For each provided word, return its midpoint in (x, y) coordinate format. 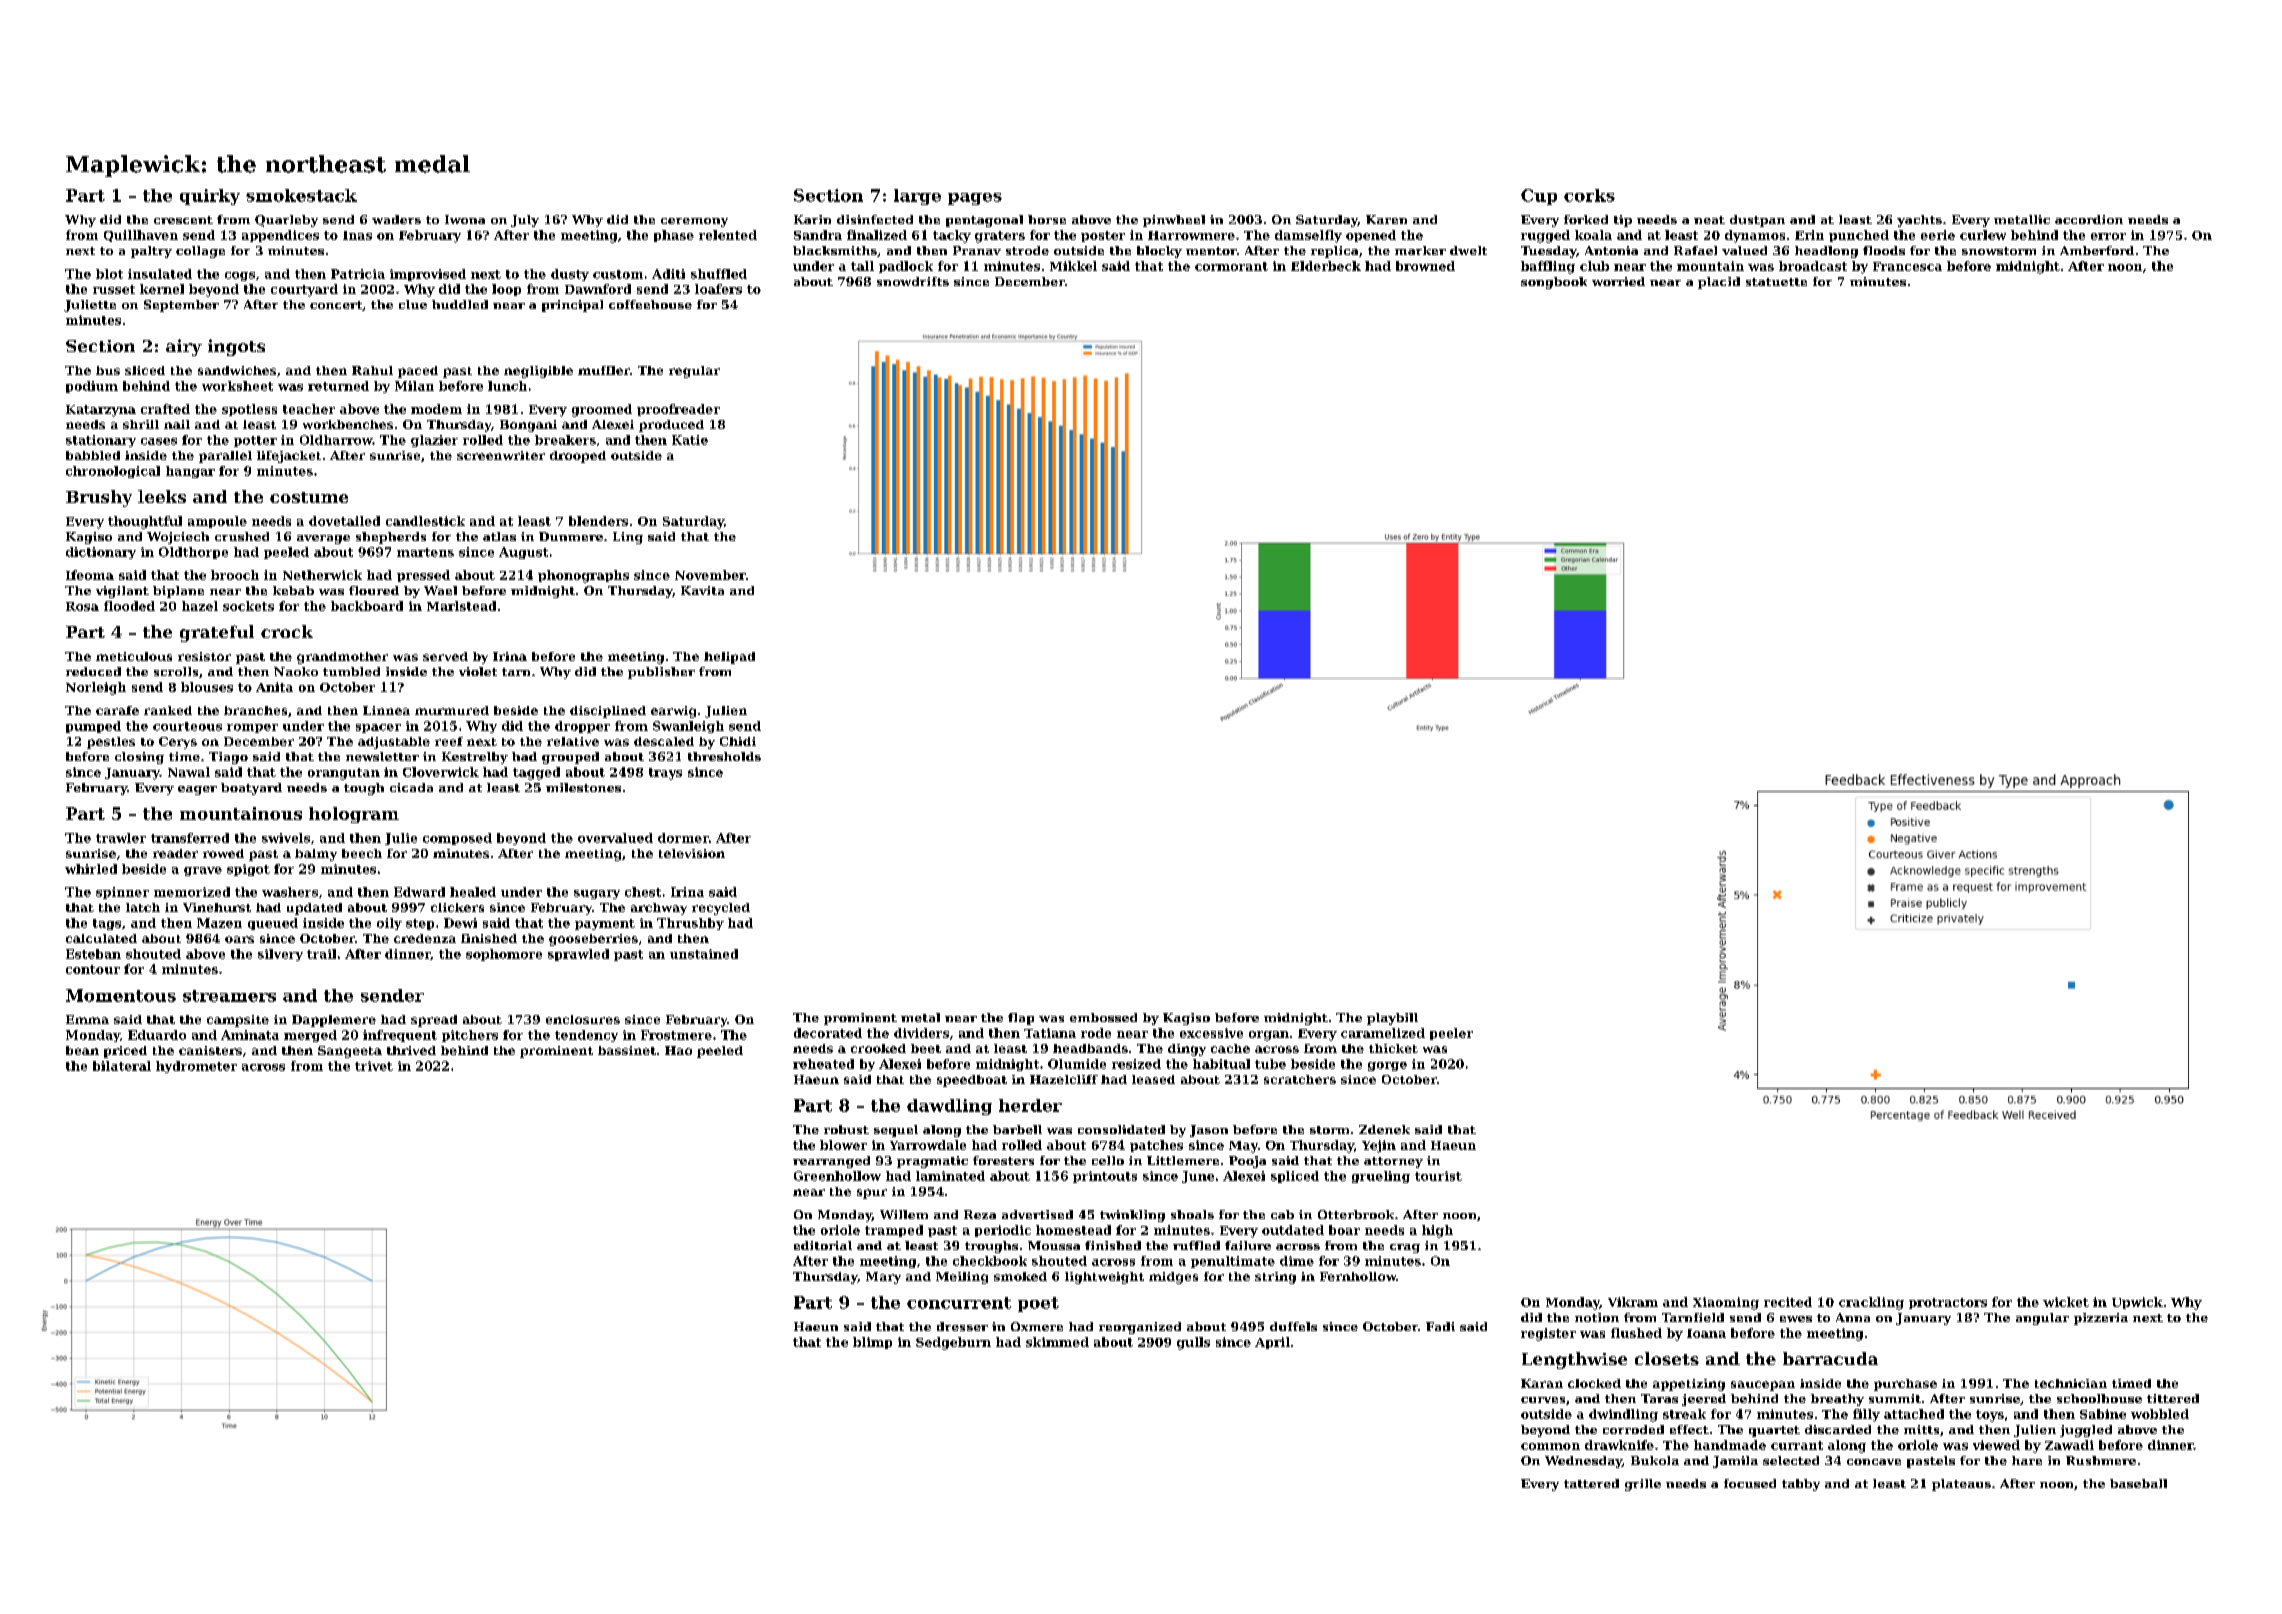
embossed (1103, 1017)
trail (321, 954)
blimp (872, 1343)
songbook (1554, 283)
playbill (1392, 1019)
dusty (570, 275)
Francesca (1907, 266)
